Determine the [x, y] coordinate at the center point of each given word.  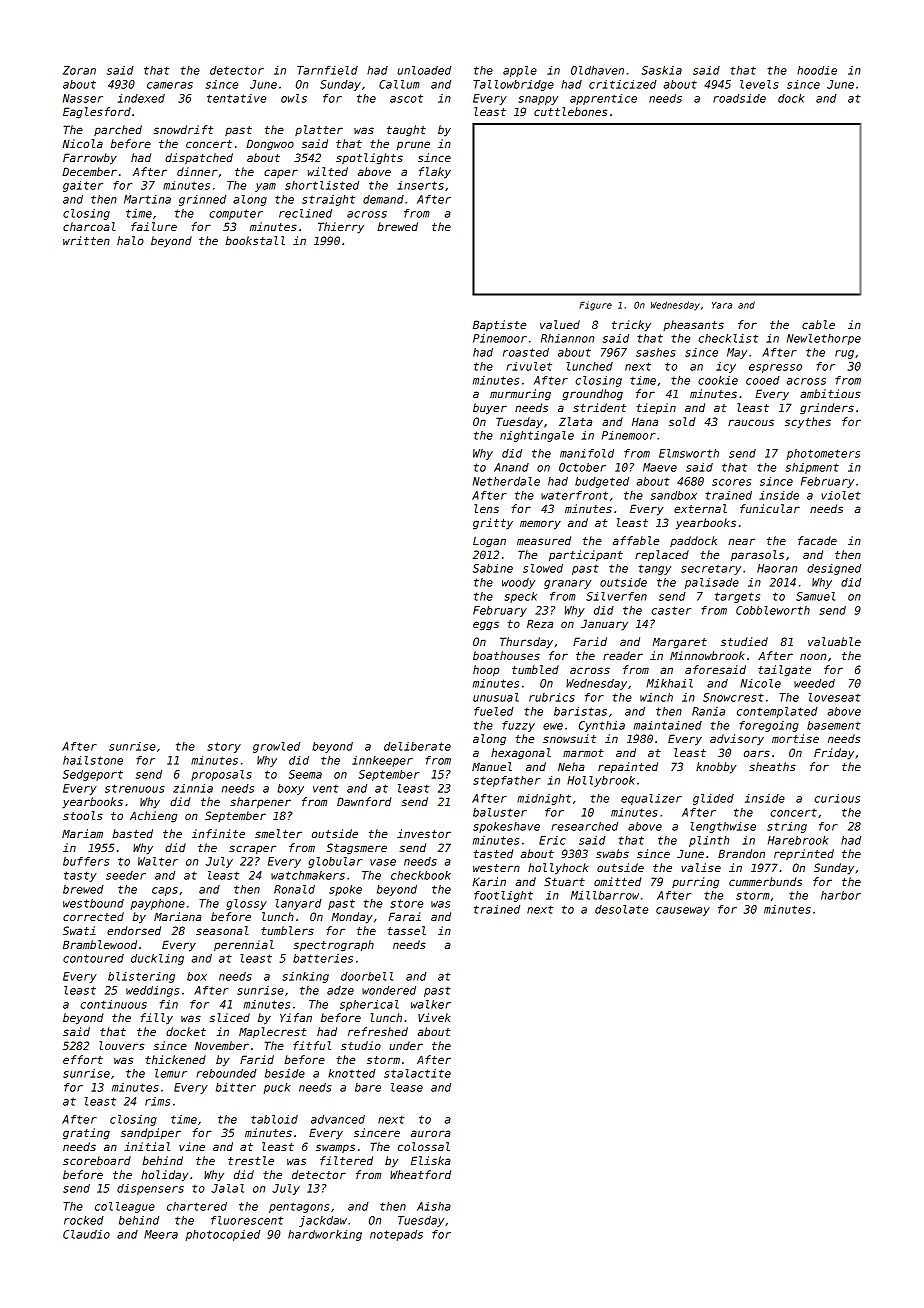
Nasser [83, 98]
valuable [834, 641]
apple [520, 71]
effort [83, 1059]
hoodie [817, 70]
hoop [486, 671]
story [224, 747]
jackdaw [323, 1221]
